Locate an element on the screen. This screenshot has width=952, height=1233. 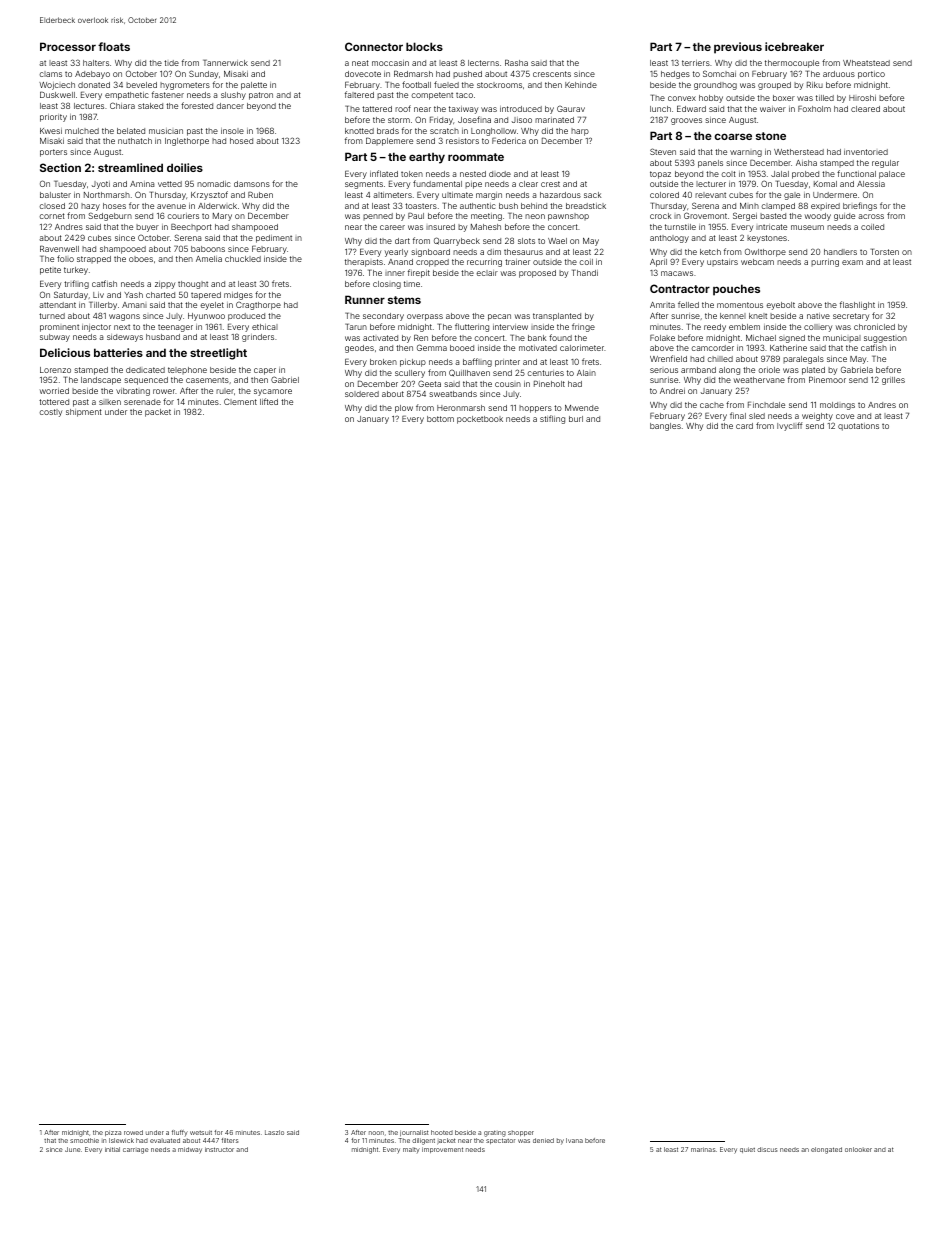
bottom is located at coordinates (440, 419).
